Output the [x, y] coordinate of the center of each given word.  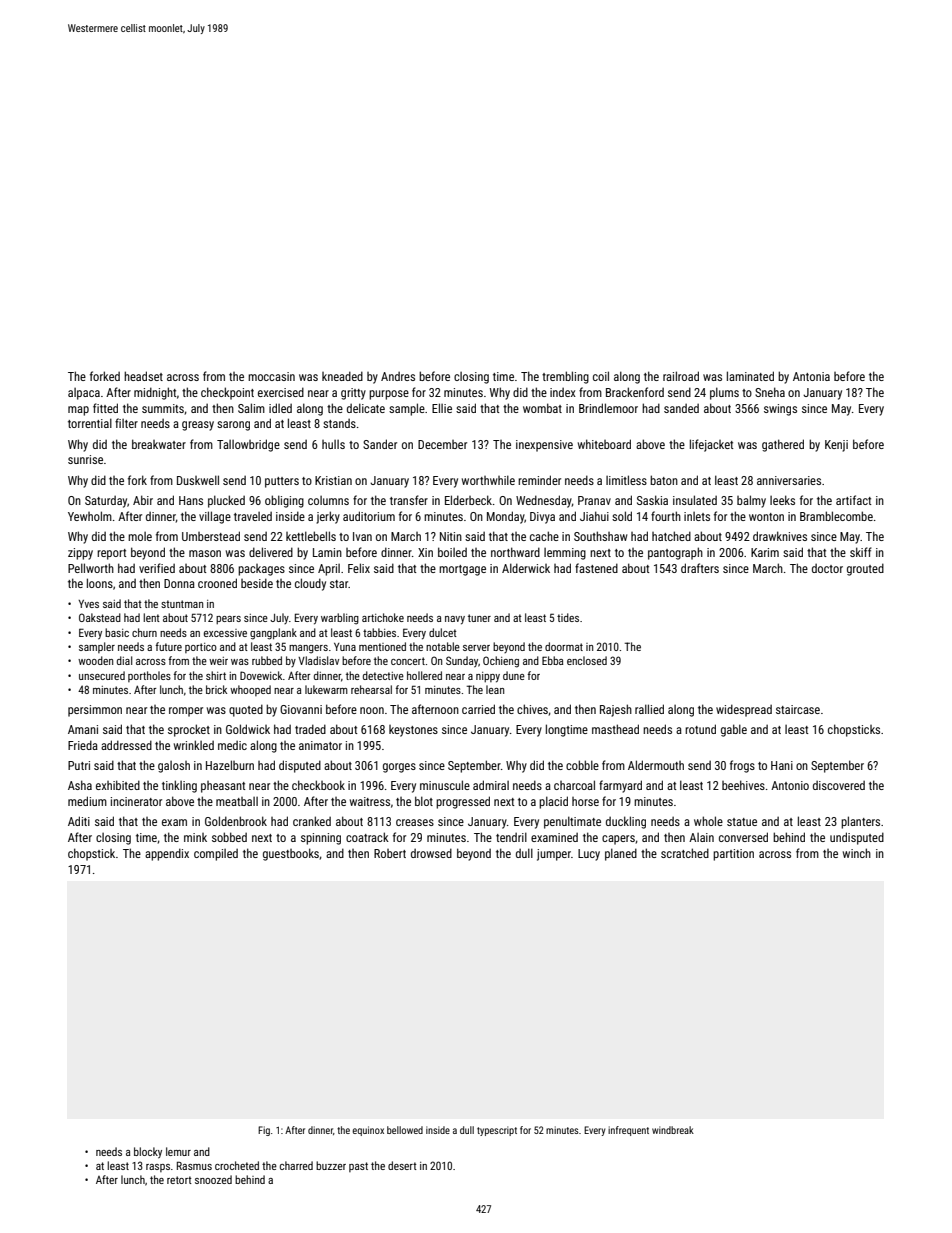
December [442, 444]
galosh [174, 767]
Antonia [811, 376]
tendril [511, 837]
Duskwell [198, 480]
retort [179, 1180]
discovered [839, 785]
